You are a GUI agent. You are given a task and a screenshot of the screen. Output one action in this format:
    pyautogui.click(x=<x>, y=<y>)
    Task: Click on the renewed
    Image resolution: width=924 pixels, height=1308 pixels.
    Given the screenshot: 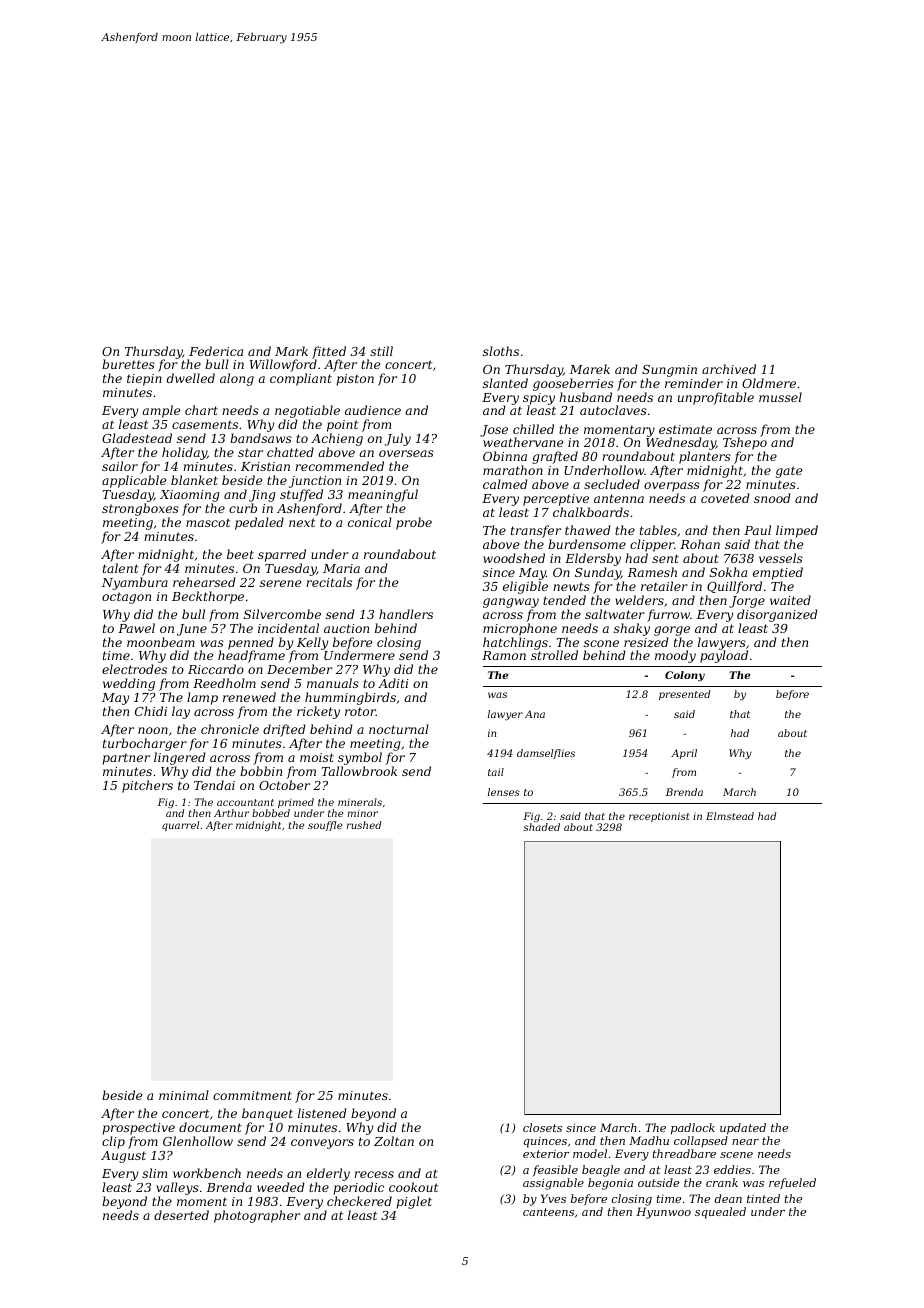 What is the action you would take?
    pyautogui.click(x=249, y=697)
